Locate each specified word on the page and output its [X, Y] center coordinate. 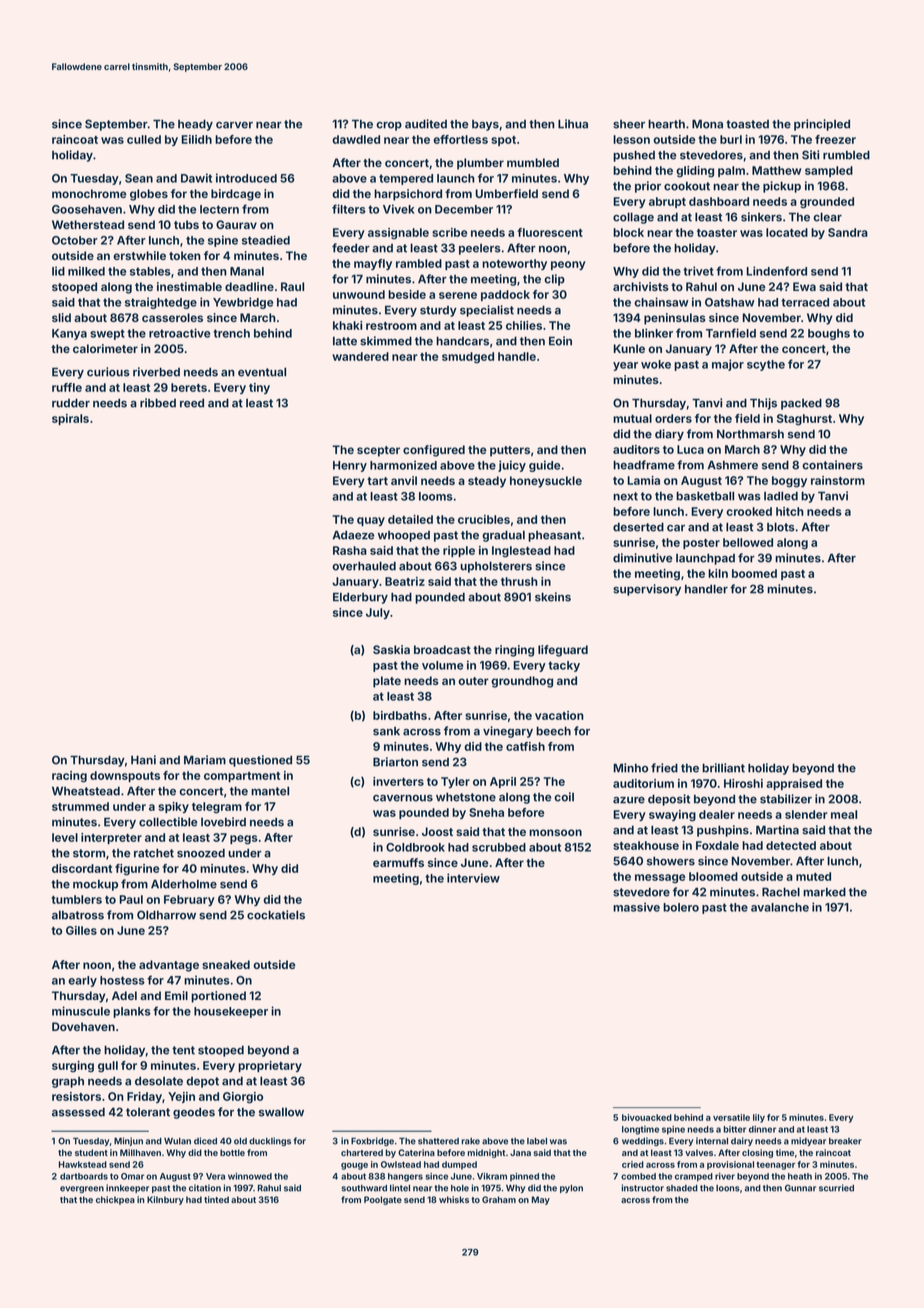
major [728, 365]
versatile [731, 1117]
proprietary [270, 1066]
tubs [186, 224]
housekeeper [231, 1012]
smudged [468, 358]
